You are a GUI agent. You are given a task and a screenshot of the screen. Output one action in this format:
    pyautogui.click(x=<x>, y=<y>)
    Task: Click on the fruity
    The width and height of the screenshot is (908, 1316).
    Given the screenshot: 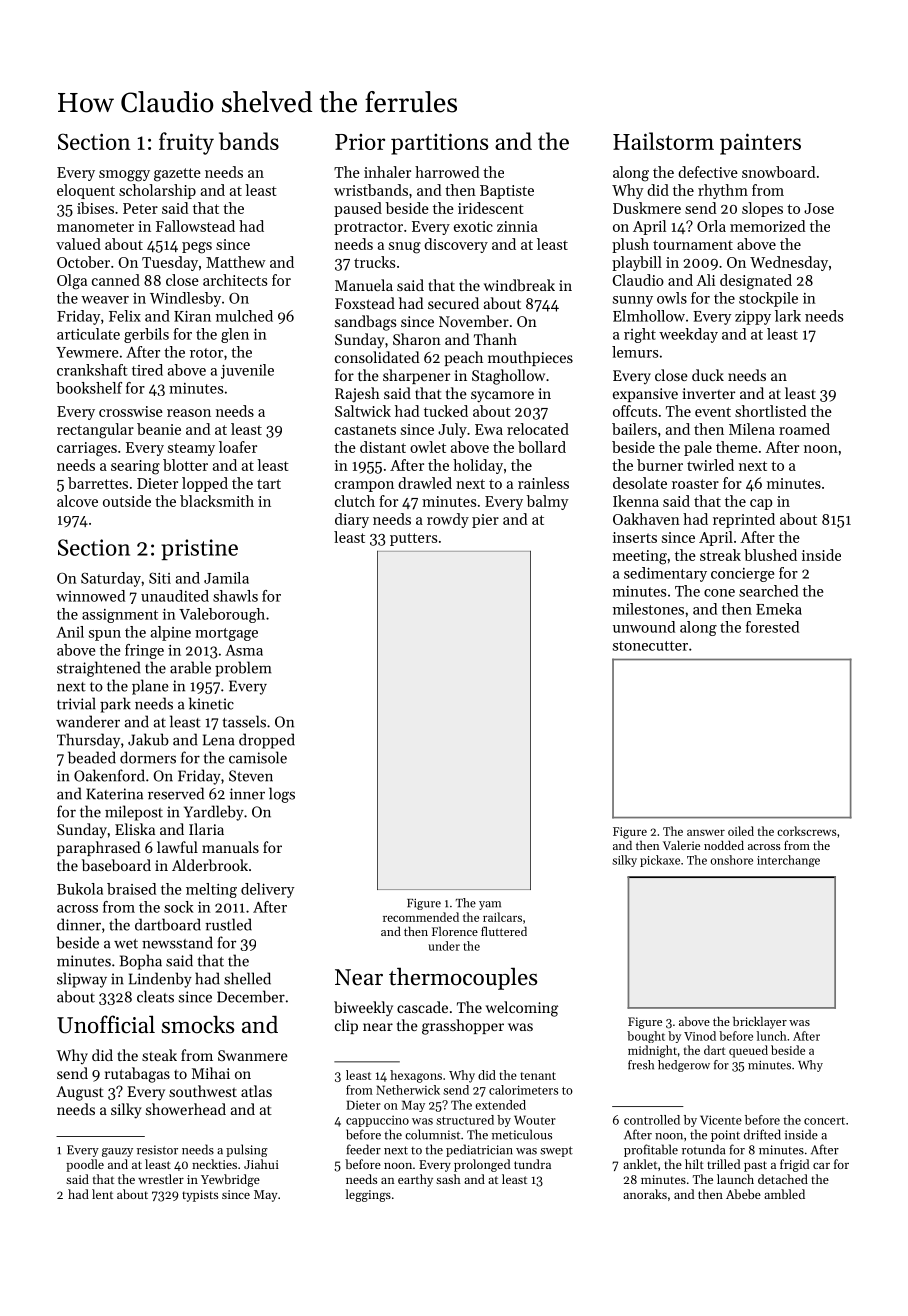 What is the action you would take?
    pyautogui.click(x=186, y=143)
